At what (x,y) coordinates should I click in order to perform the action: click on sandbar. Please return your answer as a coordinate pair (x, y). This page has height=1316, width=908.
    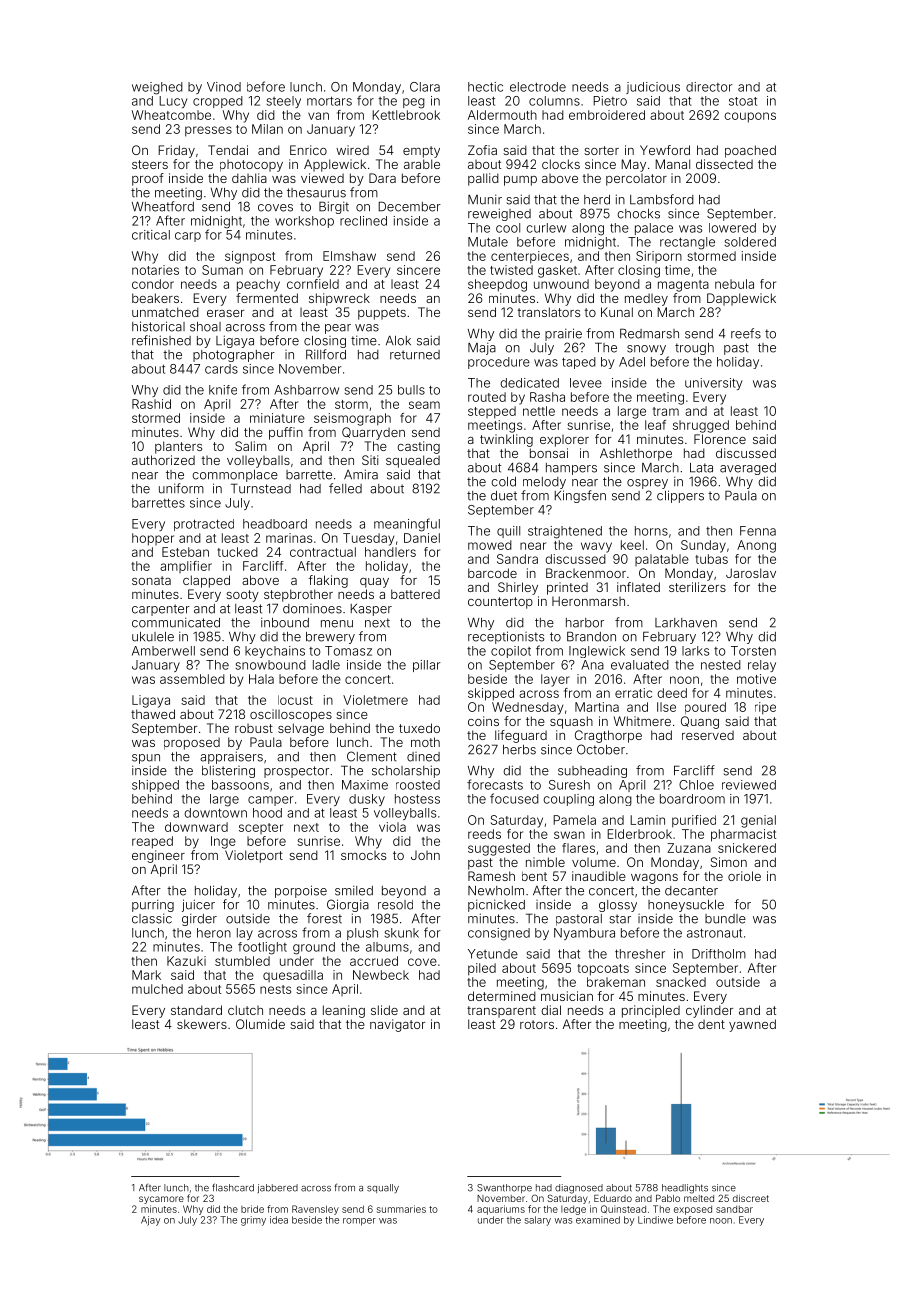
    Looking at the image, I should click on (734, 1209).
